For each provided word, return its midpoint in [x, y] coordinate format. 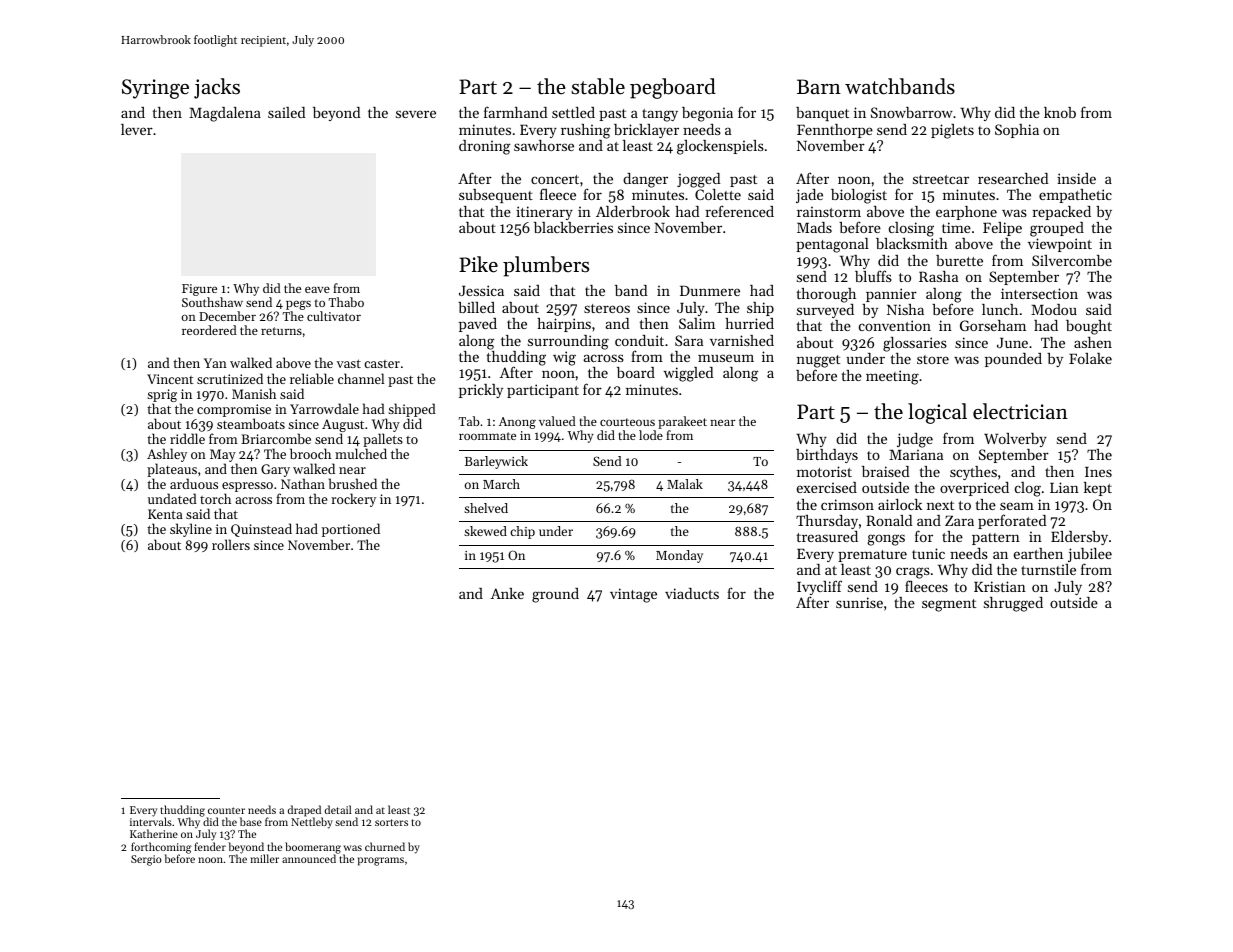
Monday [679, 556]
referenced [739, 211]
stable [598, 86]
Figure [199, 290]
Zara [959, 521]
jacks [217, 88]
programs [381, 861]
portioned [351, 530]
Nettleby [312, 823]
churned [385, 846]
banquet [822, 114]
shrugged [1013, 604]
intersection [1039, 293]
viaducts [692, 593]
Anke [507, 593]
